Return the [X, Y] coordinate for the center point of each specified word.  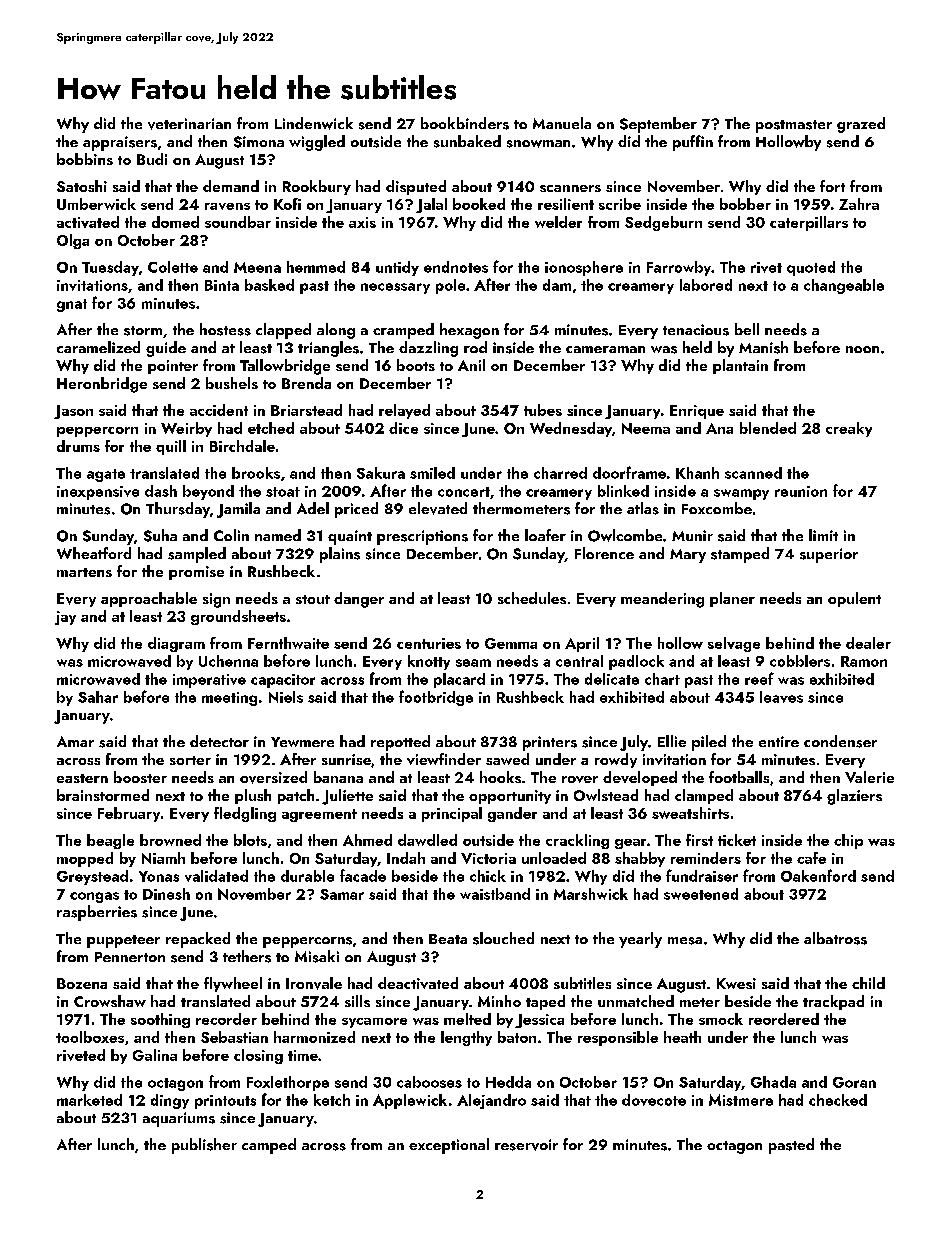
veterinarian [189, 124]
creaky [849, 429]
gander [512, 814]
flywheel [233, 984]
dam [557, 285]
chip [848, 841]
